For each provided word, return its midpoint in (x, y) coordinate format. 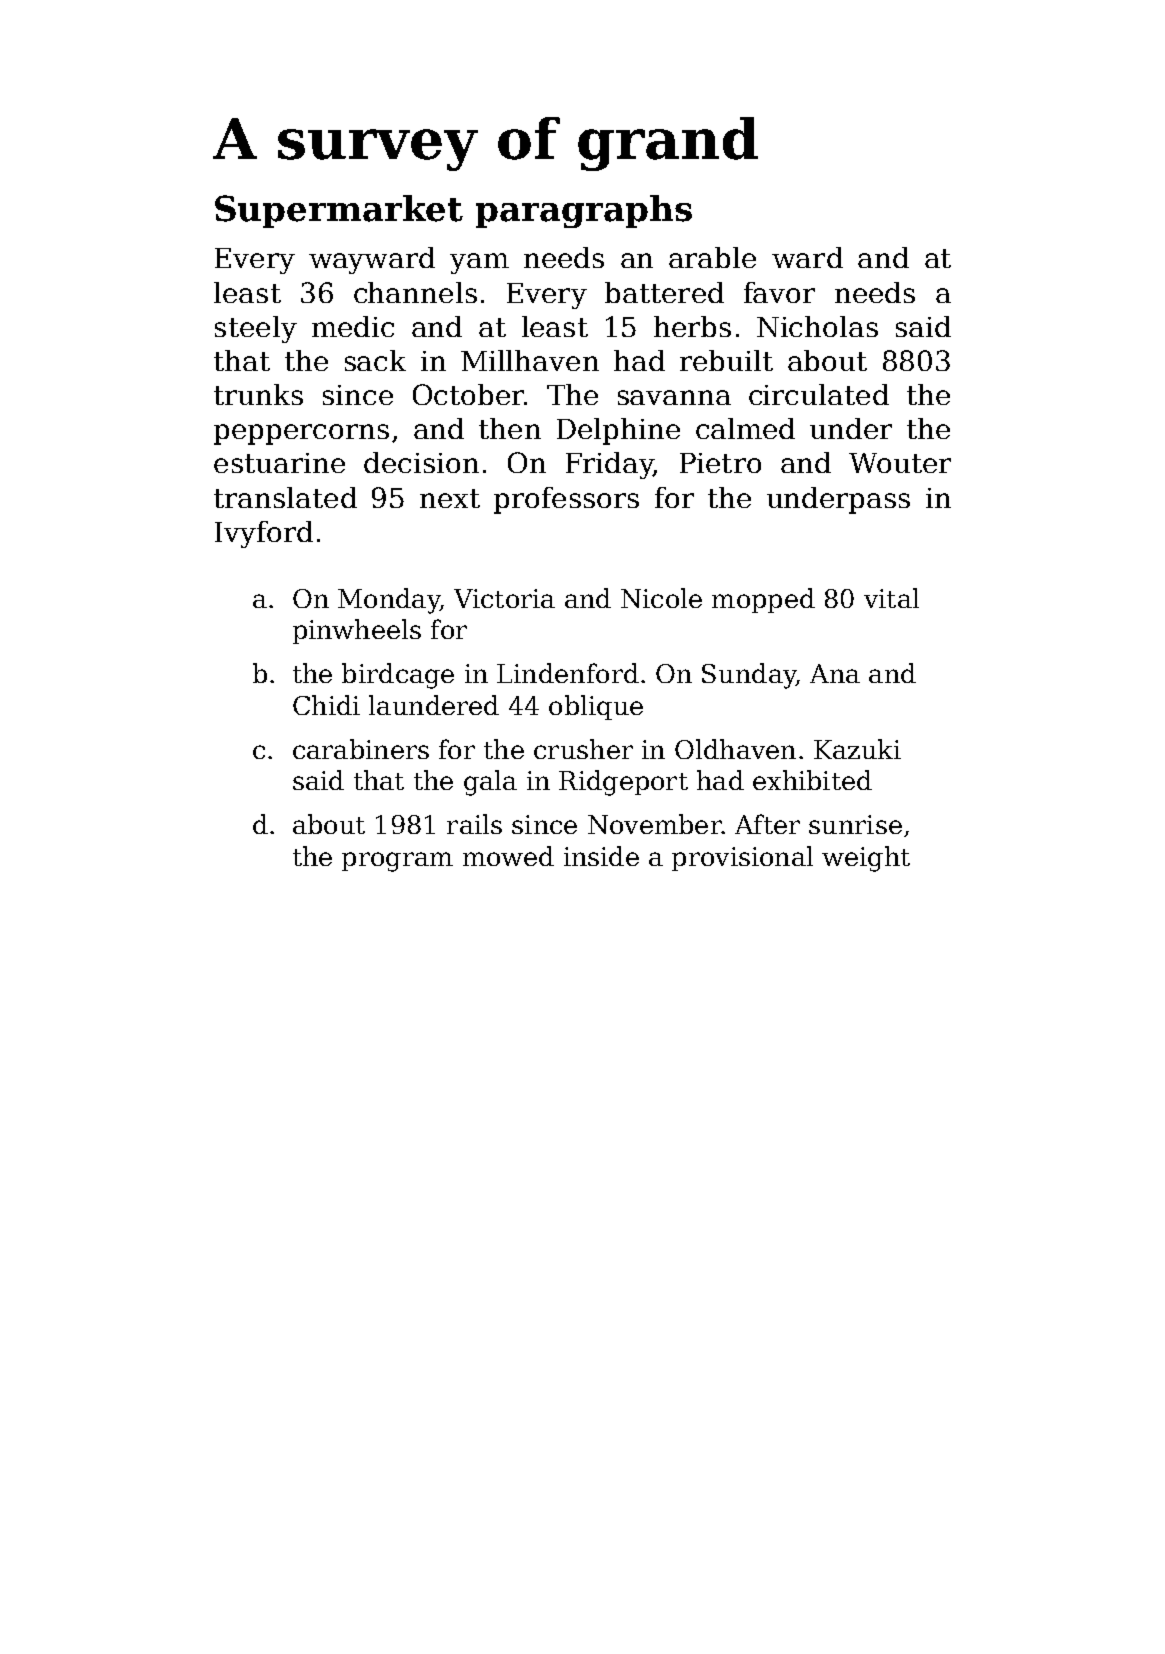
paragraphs (584, 211)
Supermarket (339, 211)
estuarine (279, 463)
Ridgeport (623, 783)
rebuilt (726, 360)
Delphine (618, 431)
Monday (389, 601)
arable (712, 257)
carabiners (361, 749)
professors (566, 500)
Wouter (900, 463)
